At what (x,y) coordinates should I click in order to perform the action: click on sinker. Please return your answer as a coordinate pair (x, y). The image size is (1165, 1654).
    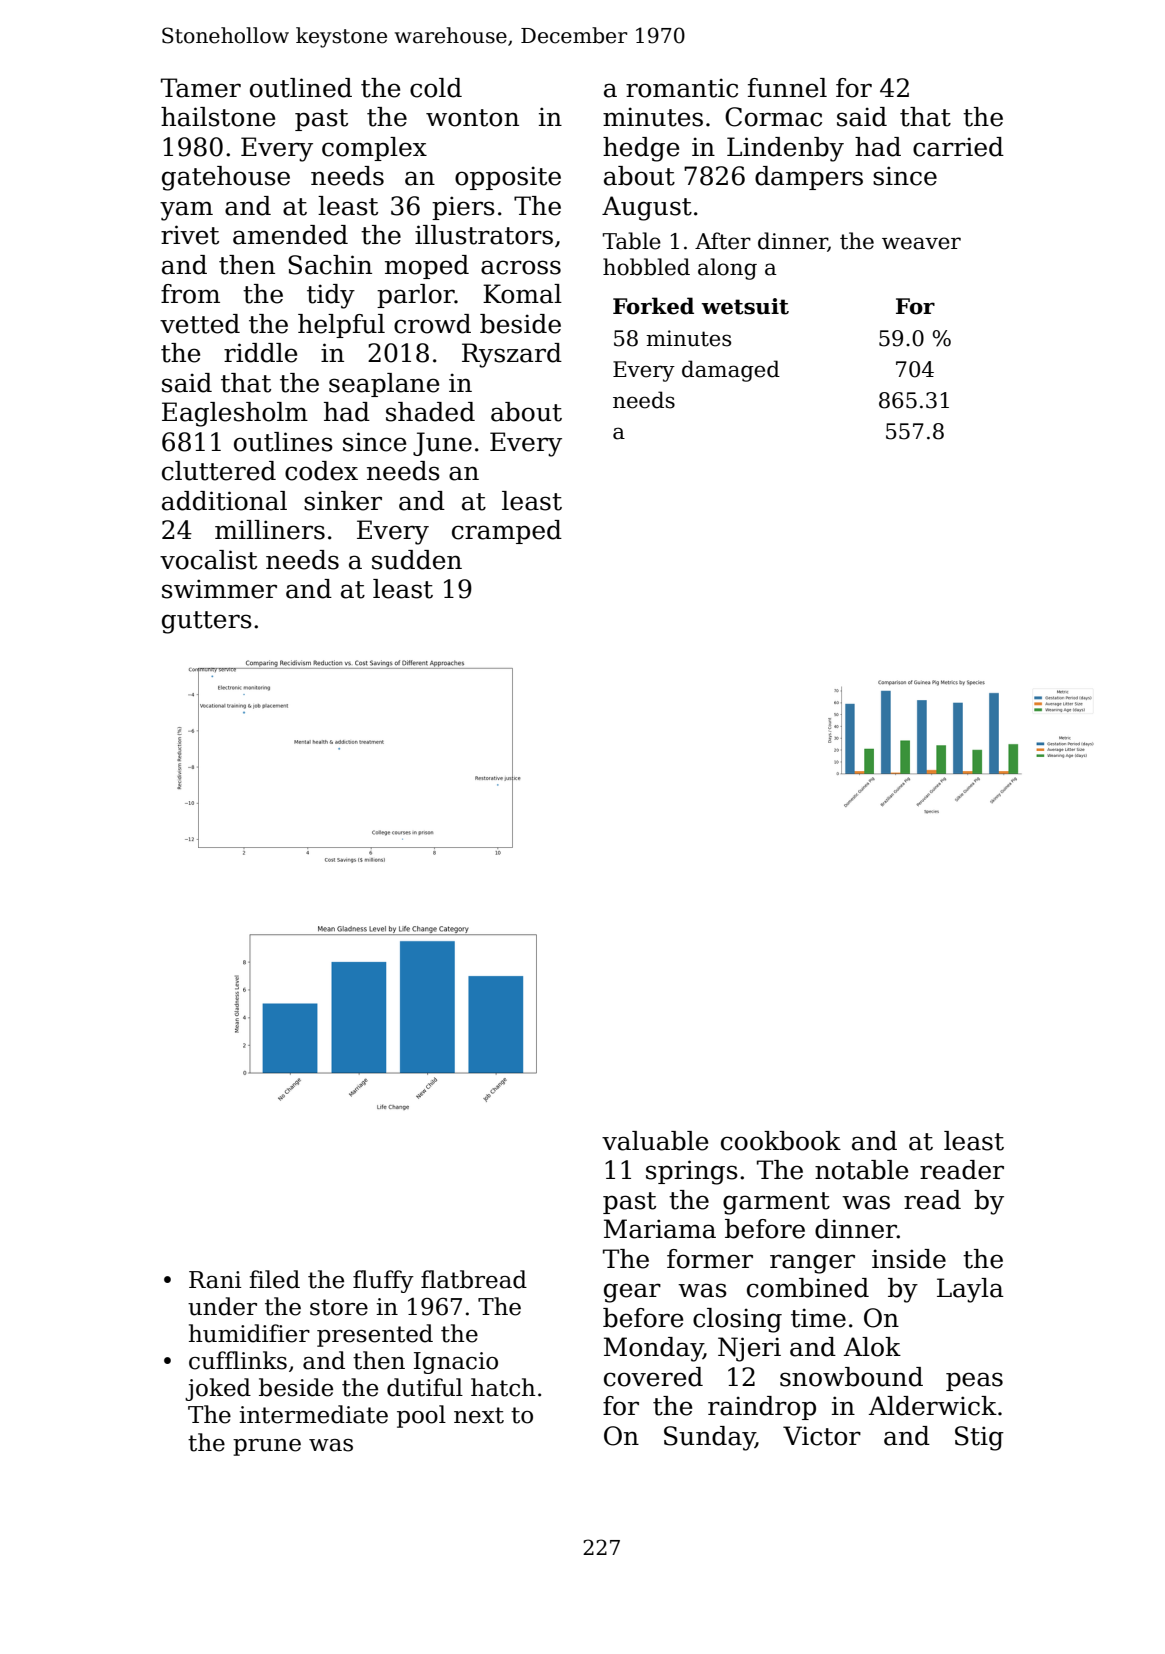
    Looking at the image, I should click on (343, 501).
